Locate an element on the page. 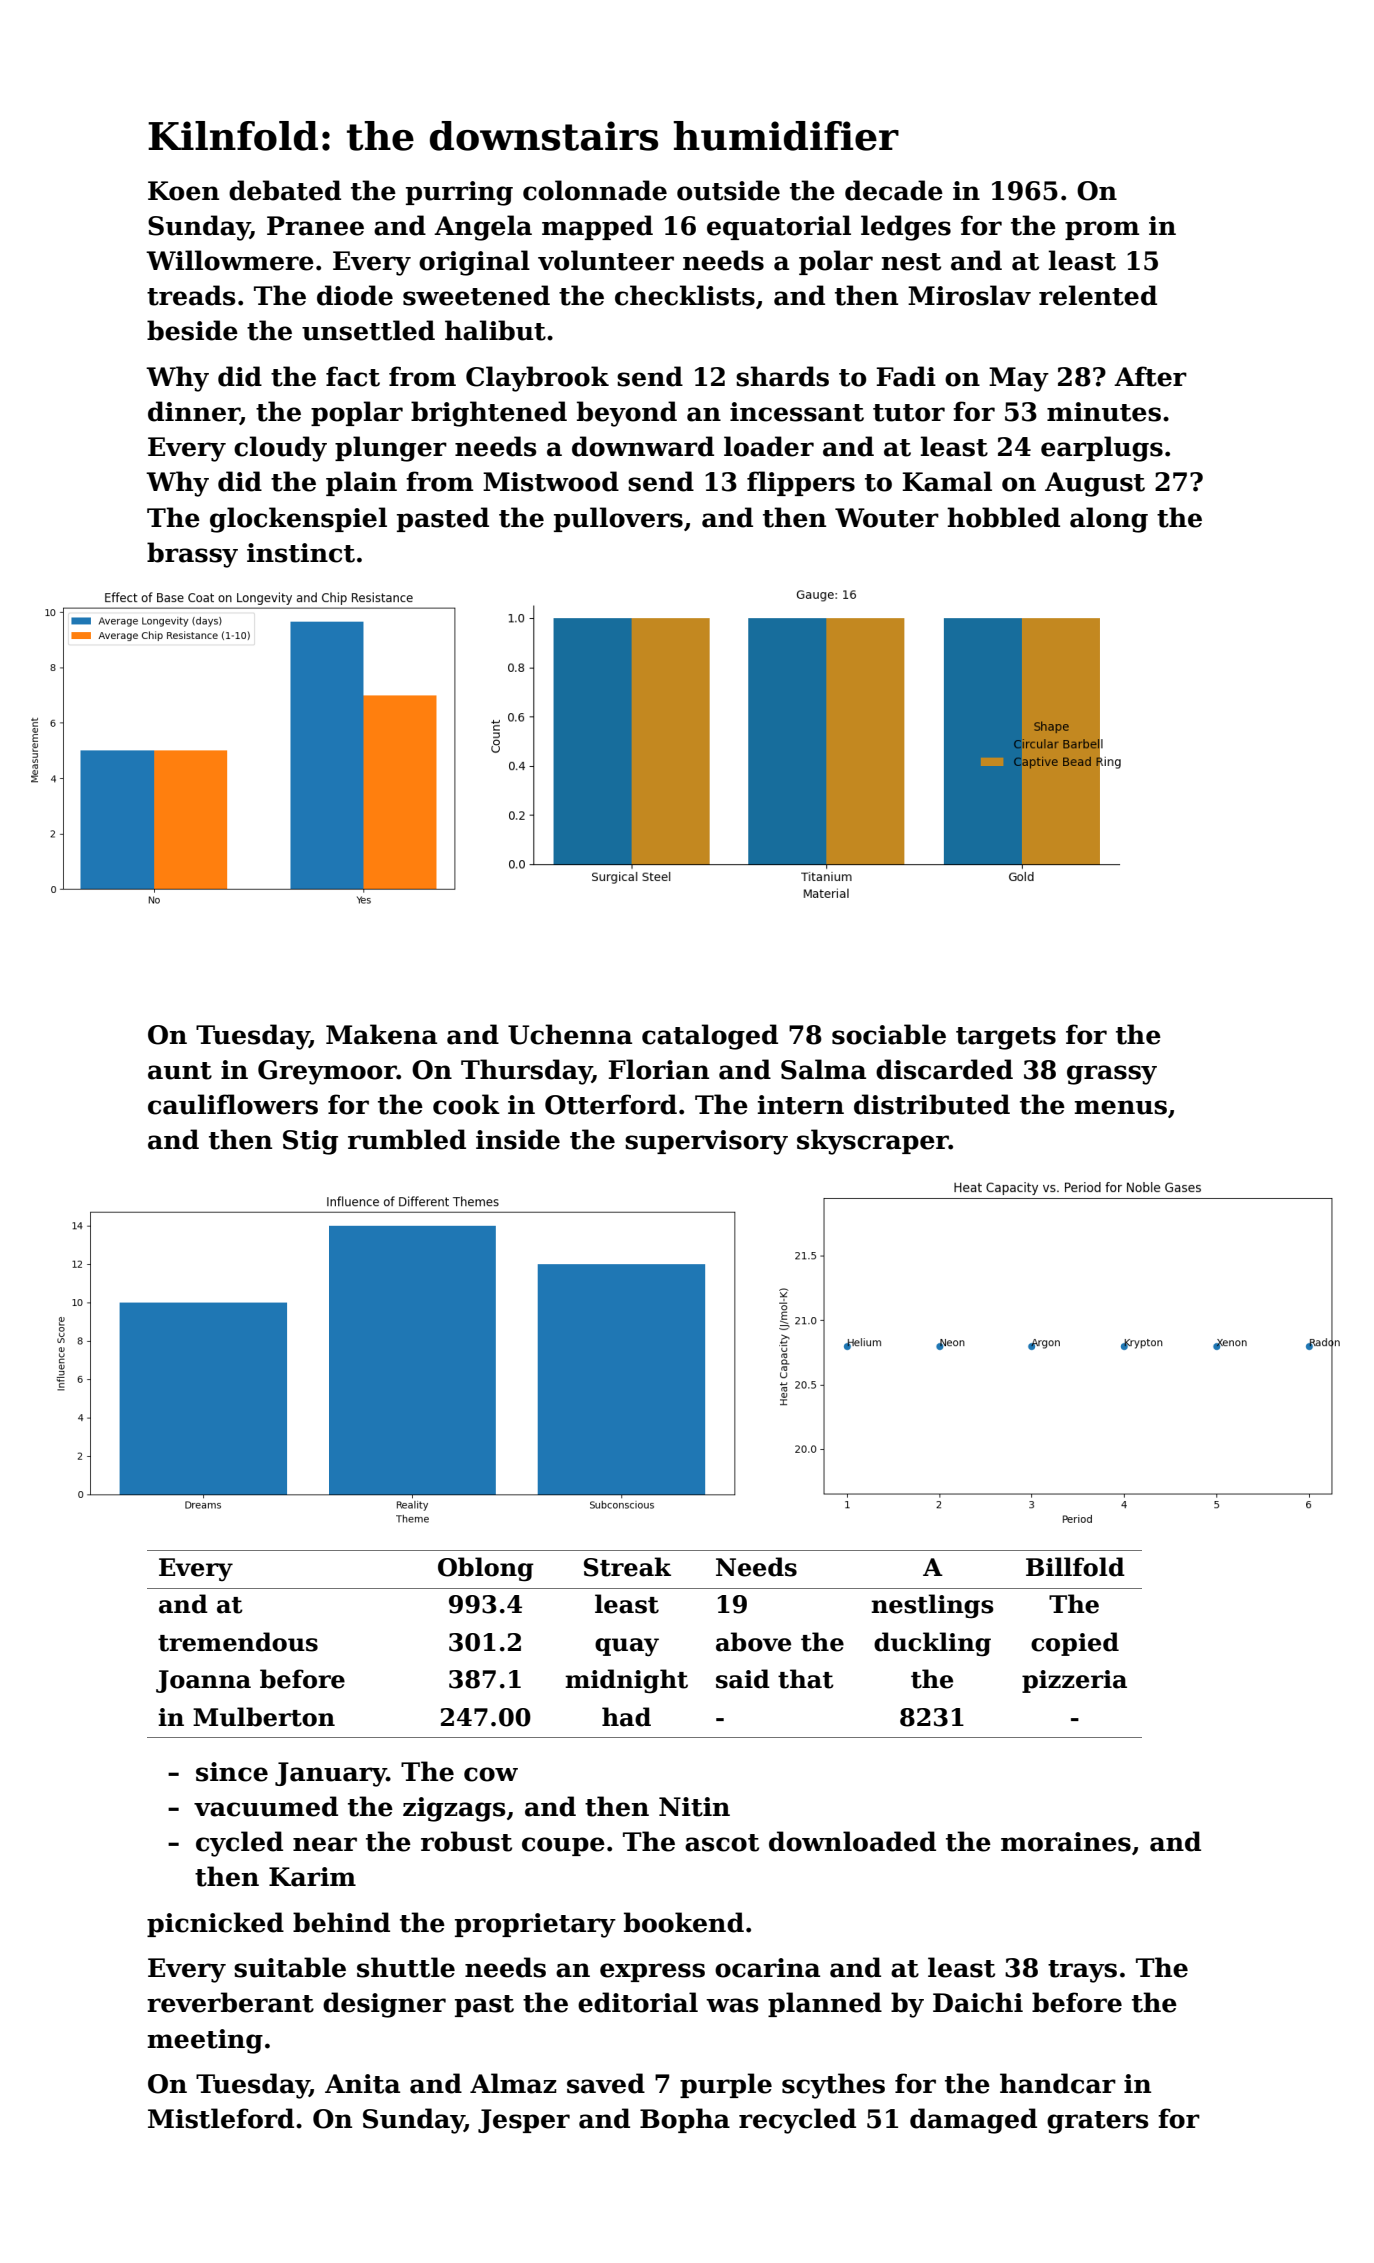  targets is located at coordinates (1006, 1038).
